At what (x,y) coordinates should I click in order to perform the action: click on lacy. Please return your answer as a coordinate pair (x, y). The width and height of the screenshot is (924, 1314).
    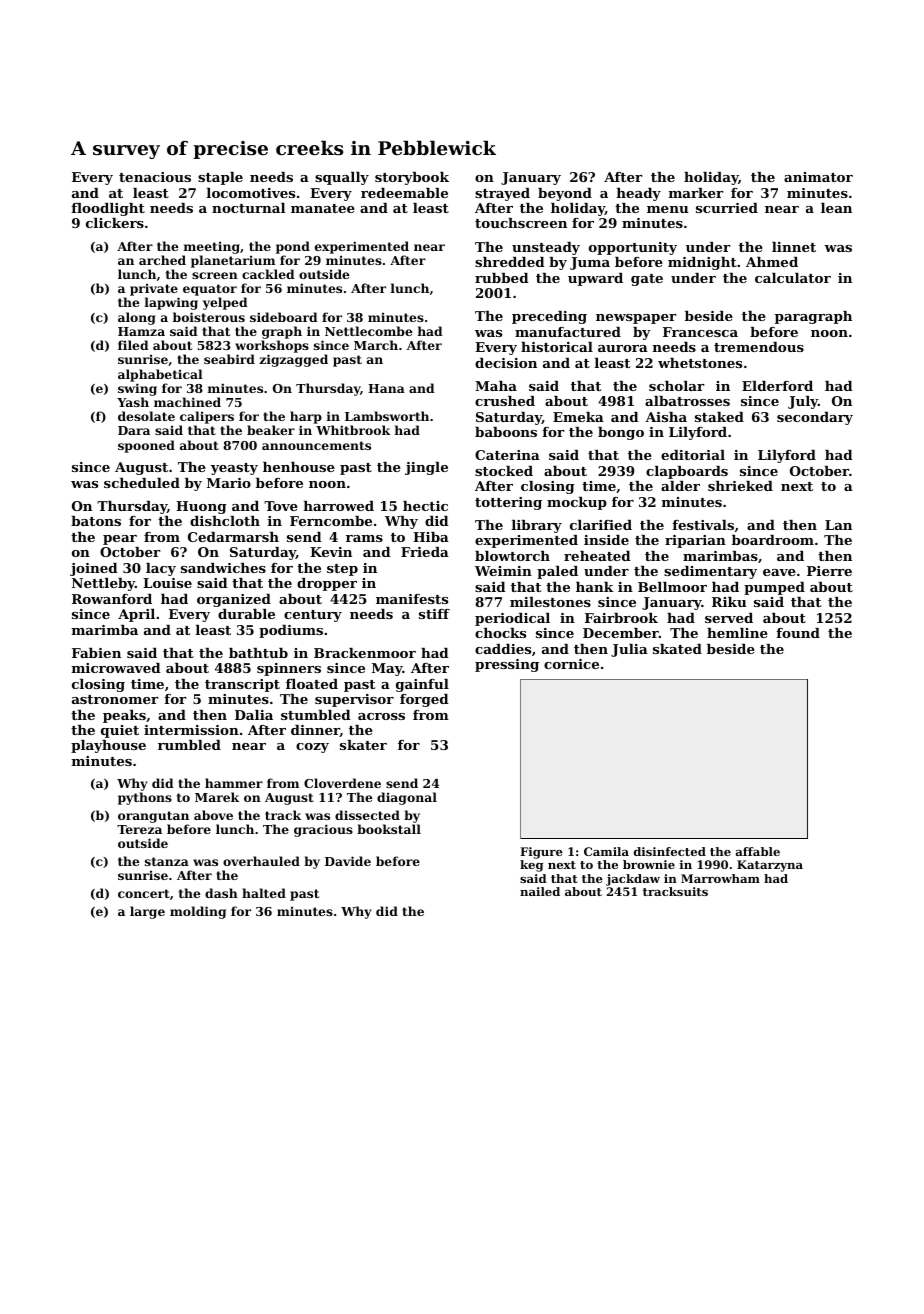
    Looking at the image, I should click on (161, 569).
